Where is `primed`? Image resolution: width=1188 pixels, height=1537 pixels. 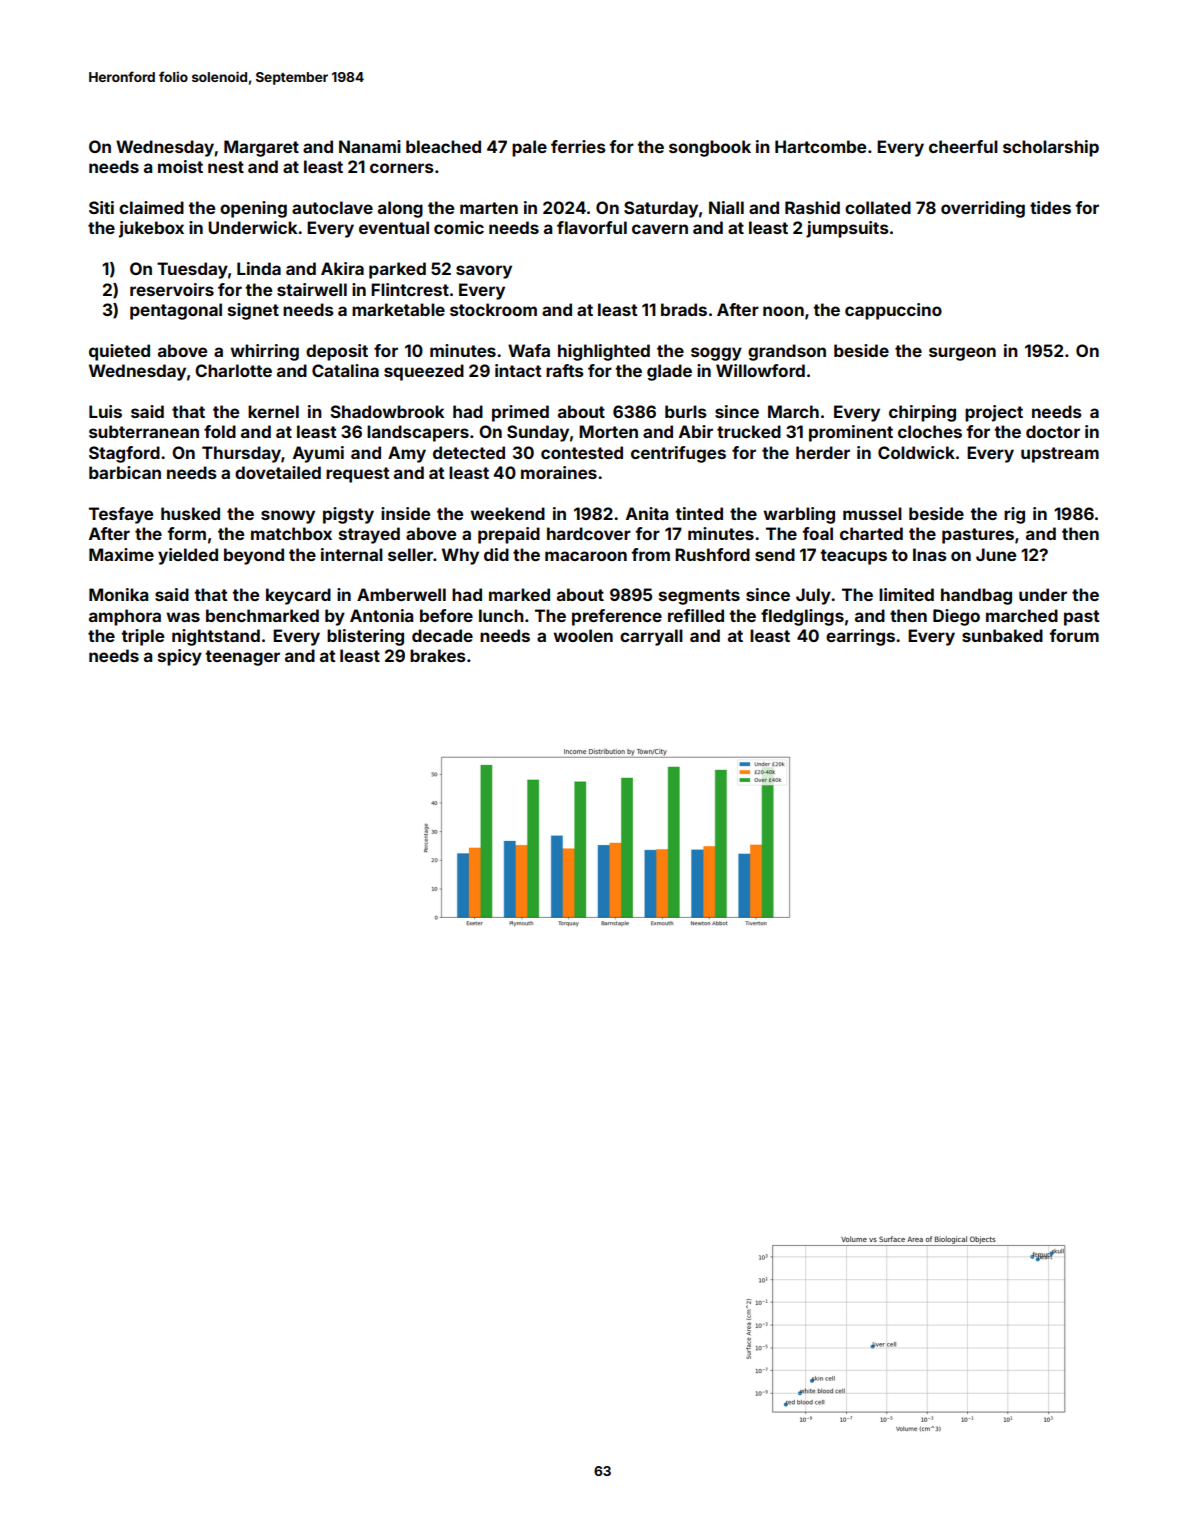 primed is located at coordinates (520, 413).
